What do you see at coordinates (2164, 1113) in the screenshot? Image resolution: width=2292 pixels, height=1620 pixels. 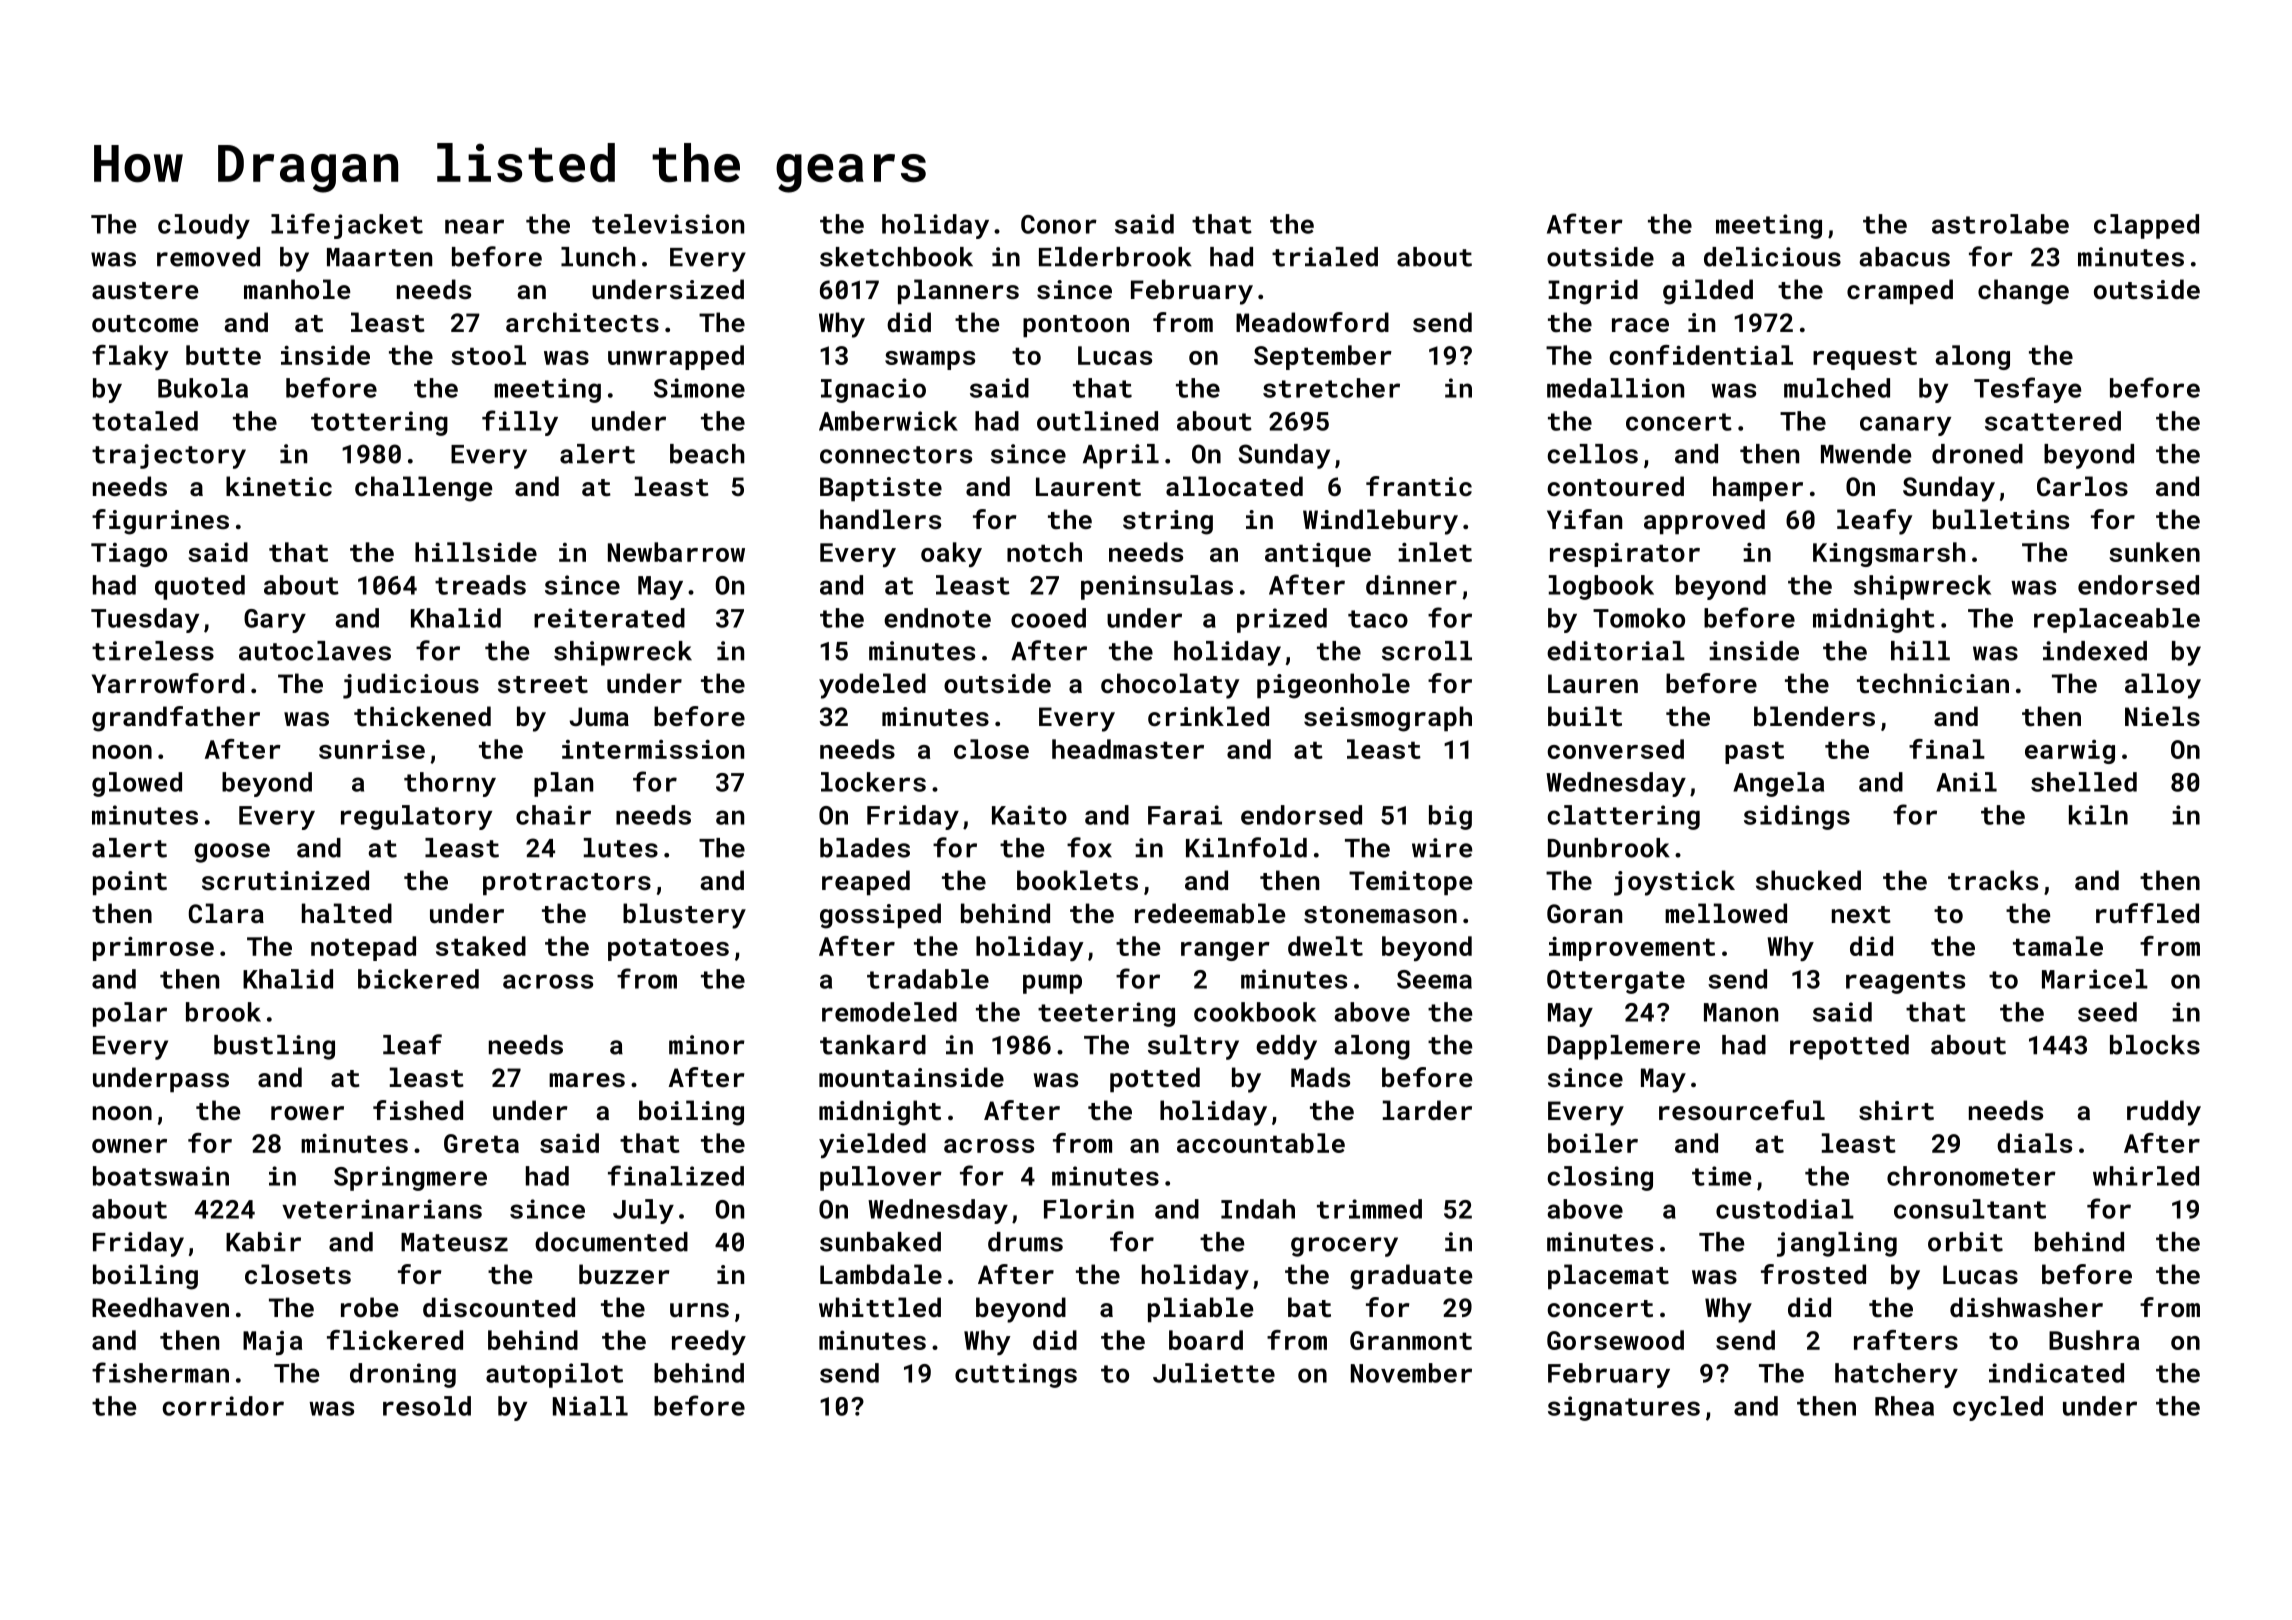 I see `ruddy` at bounding box center [2164, 1113].
